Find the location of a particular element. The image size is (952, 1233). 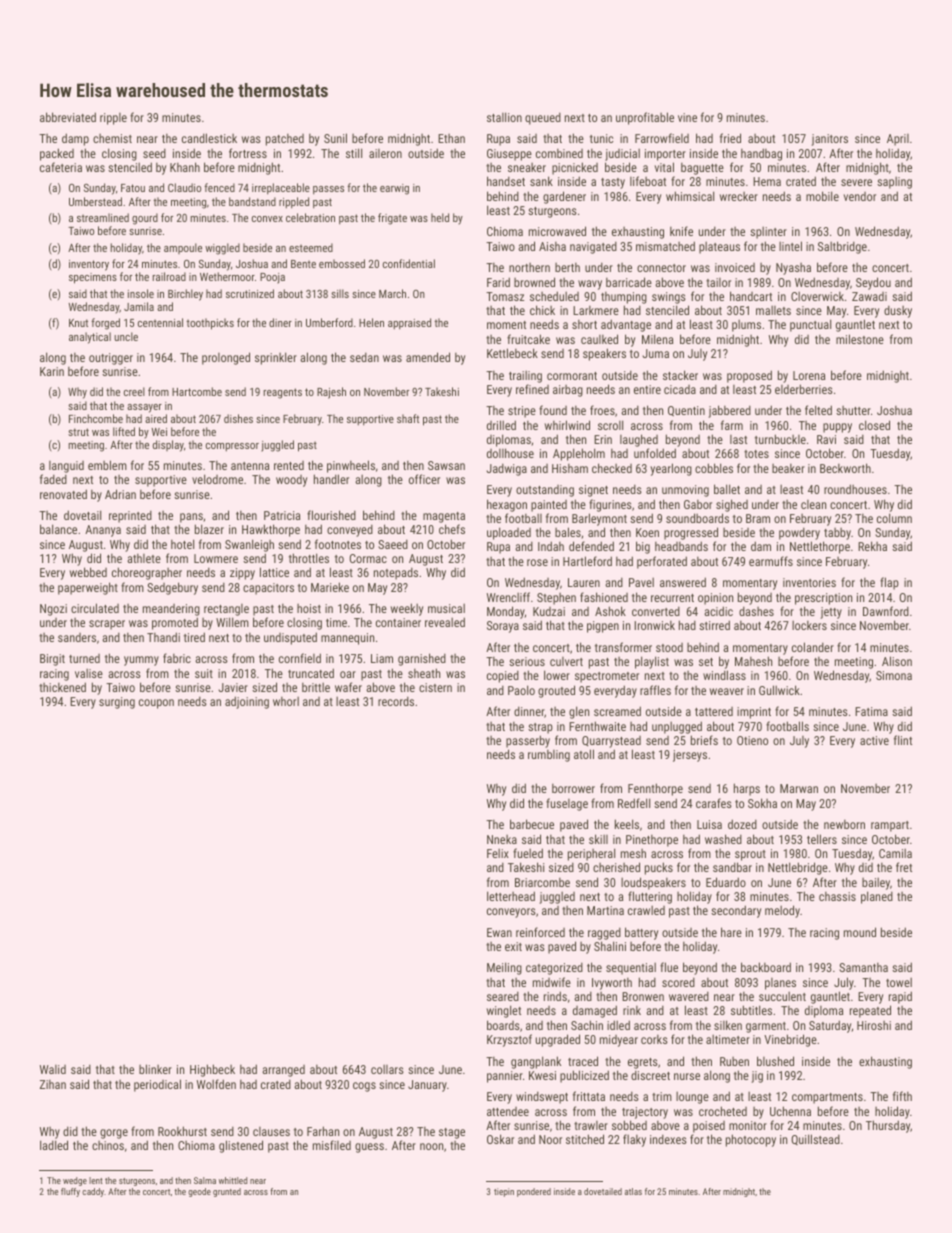

surging is located at coordinates (117, 703).
